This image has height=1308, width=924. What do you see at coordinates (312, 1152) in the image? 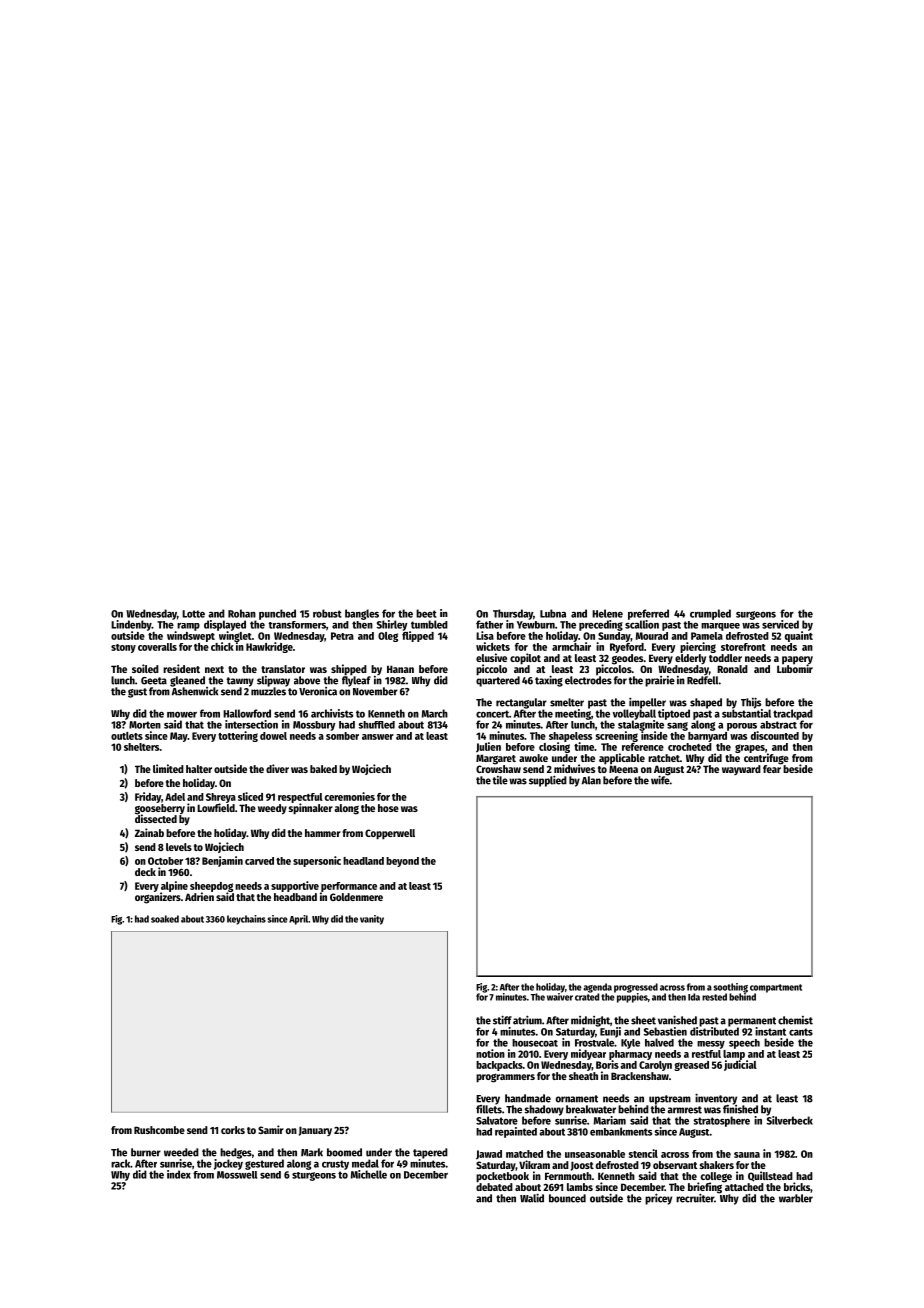
I see `Mark` at bounding box center [312, 1152].
